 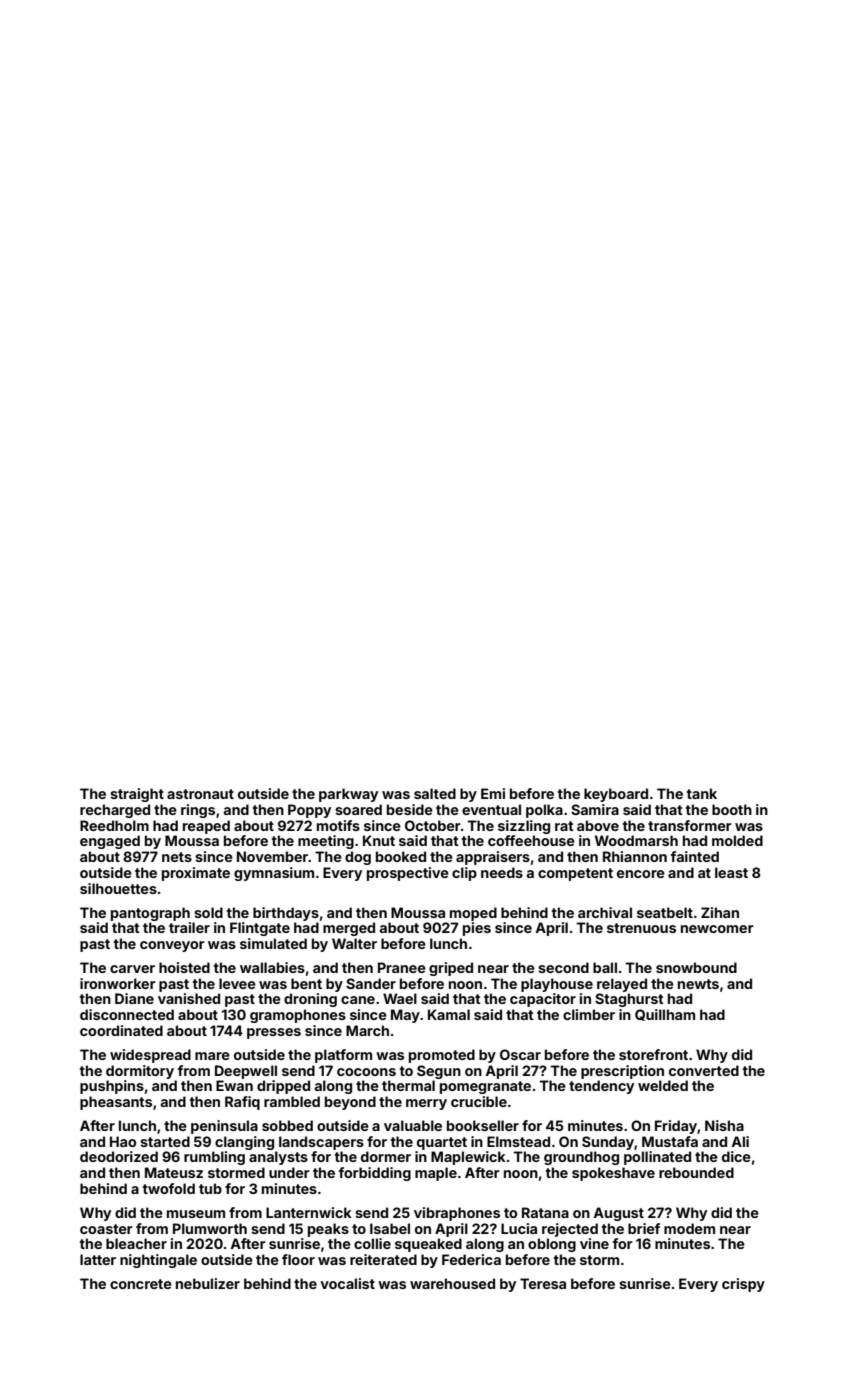 I want to click on straight, so click(x=137, y=795).
